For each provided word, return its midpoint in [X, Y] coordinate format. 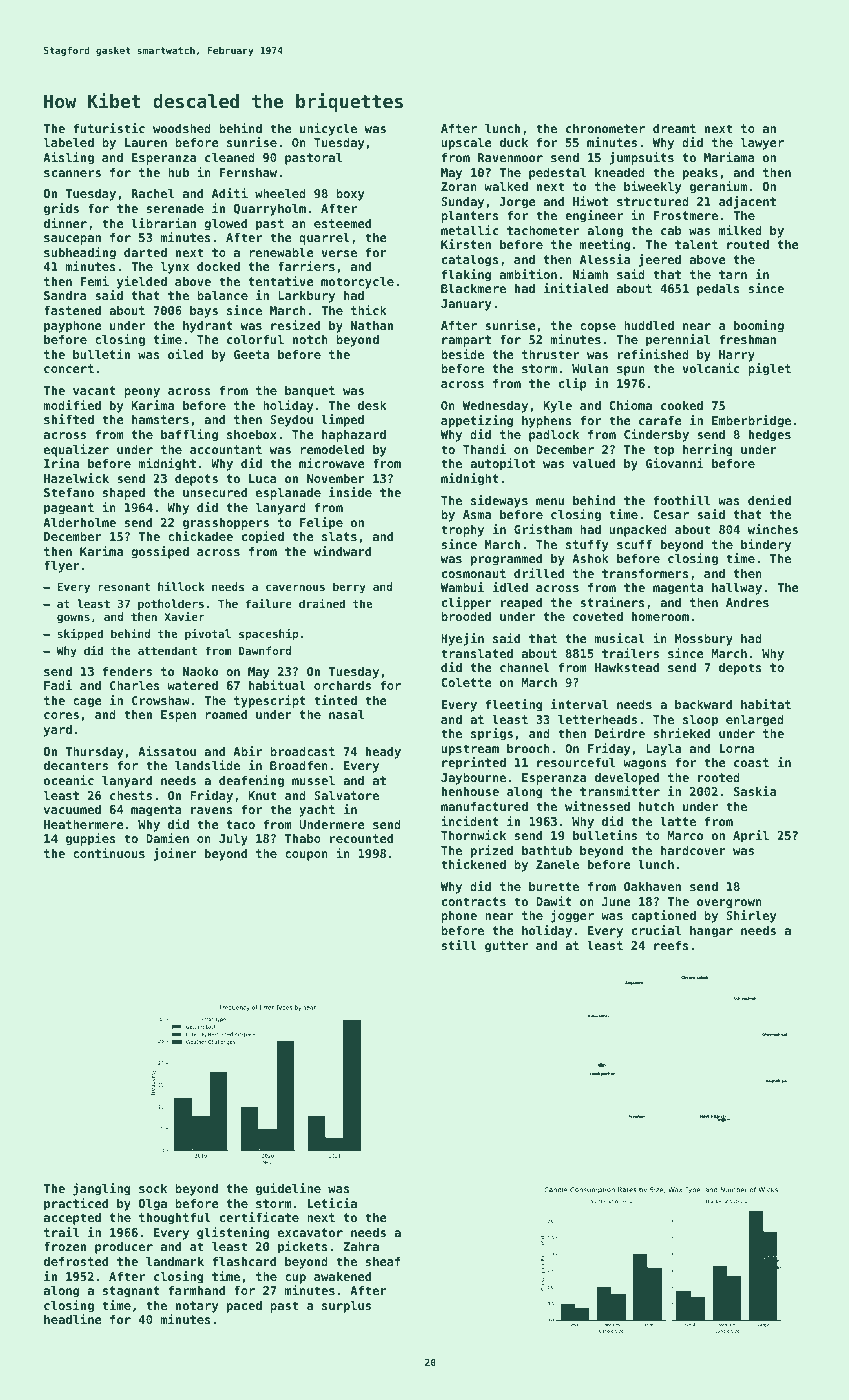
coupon [306, 856]
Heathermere [84, 824]
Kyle [557, 407]
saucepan [72, 240]
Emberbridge [751, 421]
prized [492, 851]
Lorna [737, 748]
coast [751, 762]
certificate [259, 1217]
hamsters [160, 419]
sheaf [383, 1261]
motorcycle [357, 283]
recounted [361, 838]
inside [350, 492]
